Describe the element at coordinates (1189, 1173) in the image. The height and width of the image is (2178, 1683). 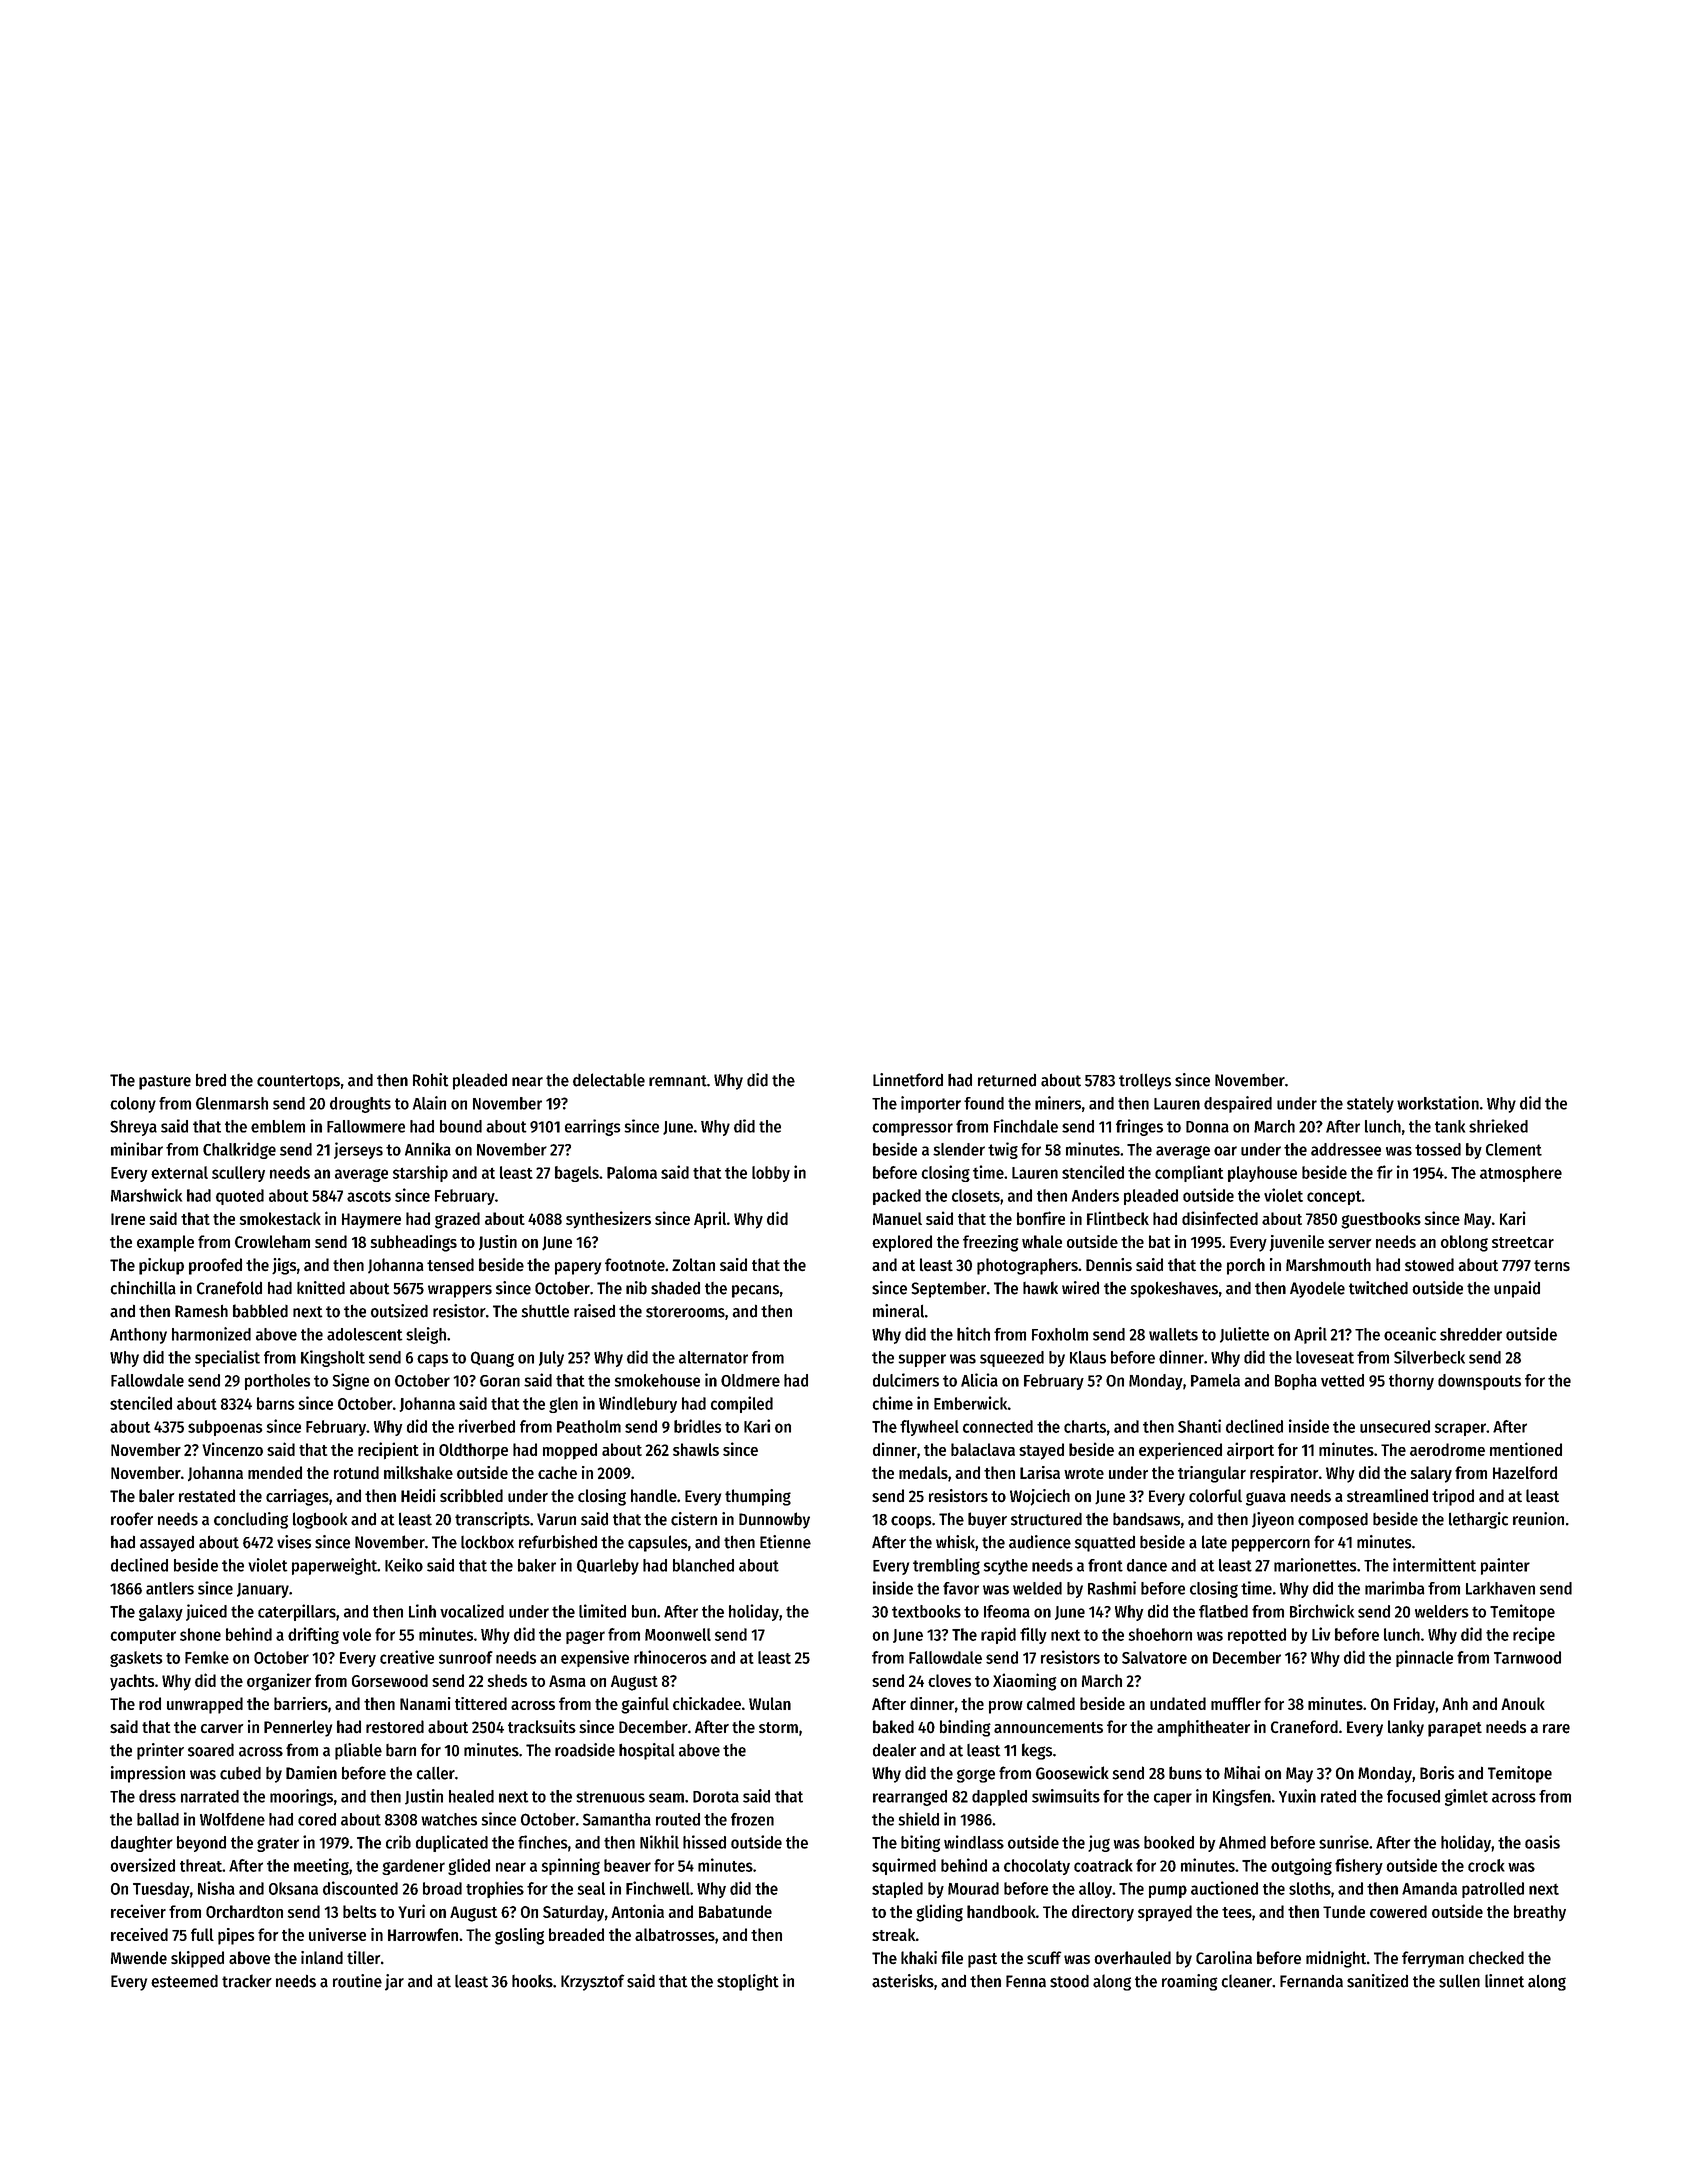
I see `compliant` at that location.
